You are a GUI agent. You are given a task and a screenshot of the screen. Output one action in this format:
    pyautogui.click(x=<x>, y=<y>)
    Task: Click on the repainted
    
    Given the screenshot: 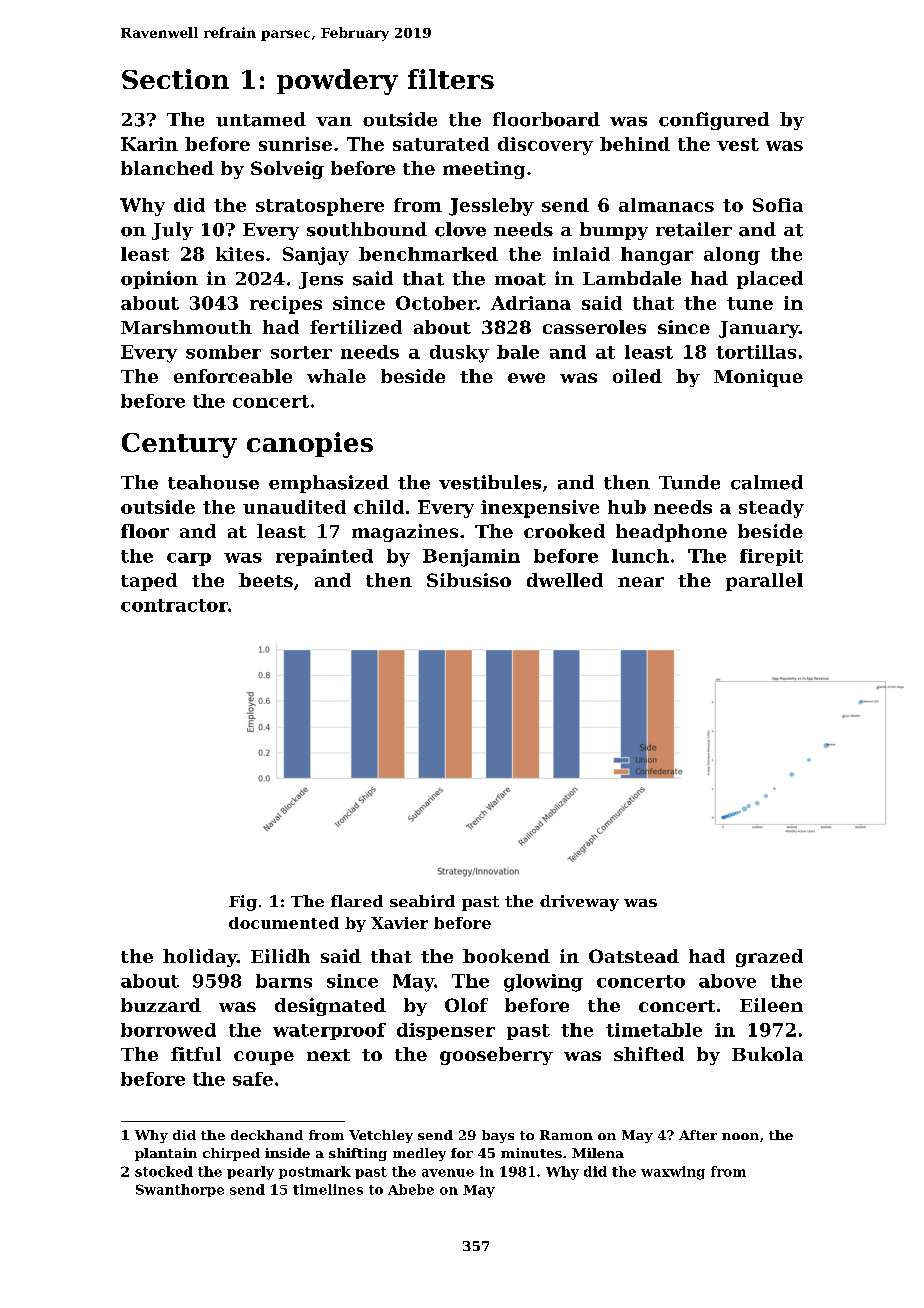 What is the action you would take?
    pyautogui.click(x=324, y=557)
